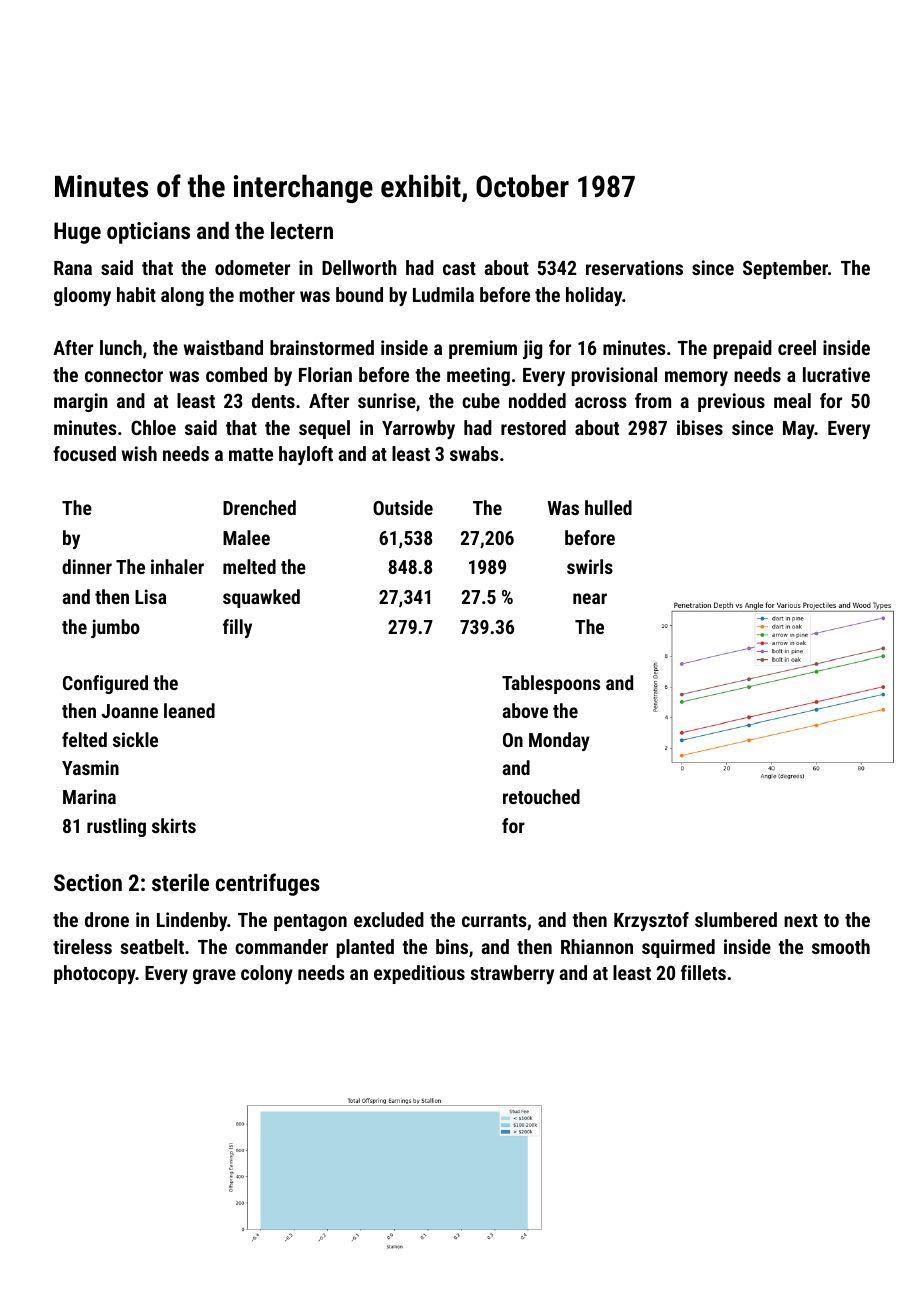 The image size is (924, 1311). What do you see at coordinates (189, 710) in the screenshot?
I see `leaned` at bounding box center [189, 710].
